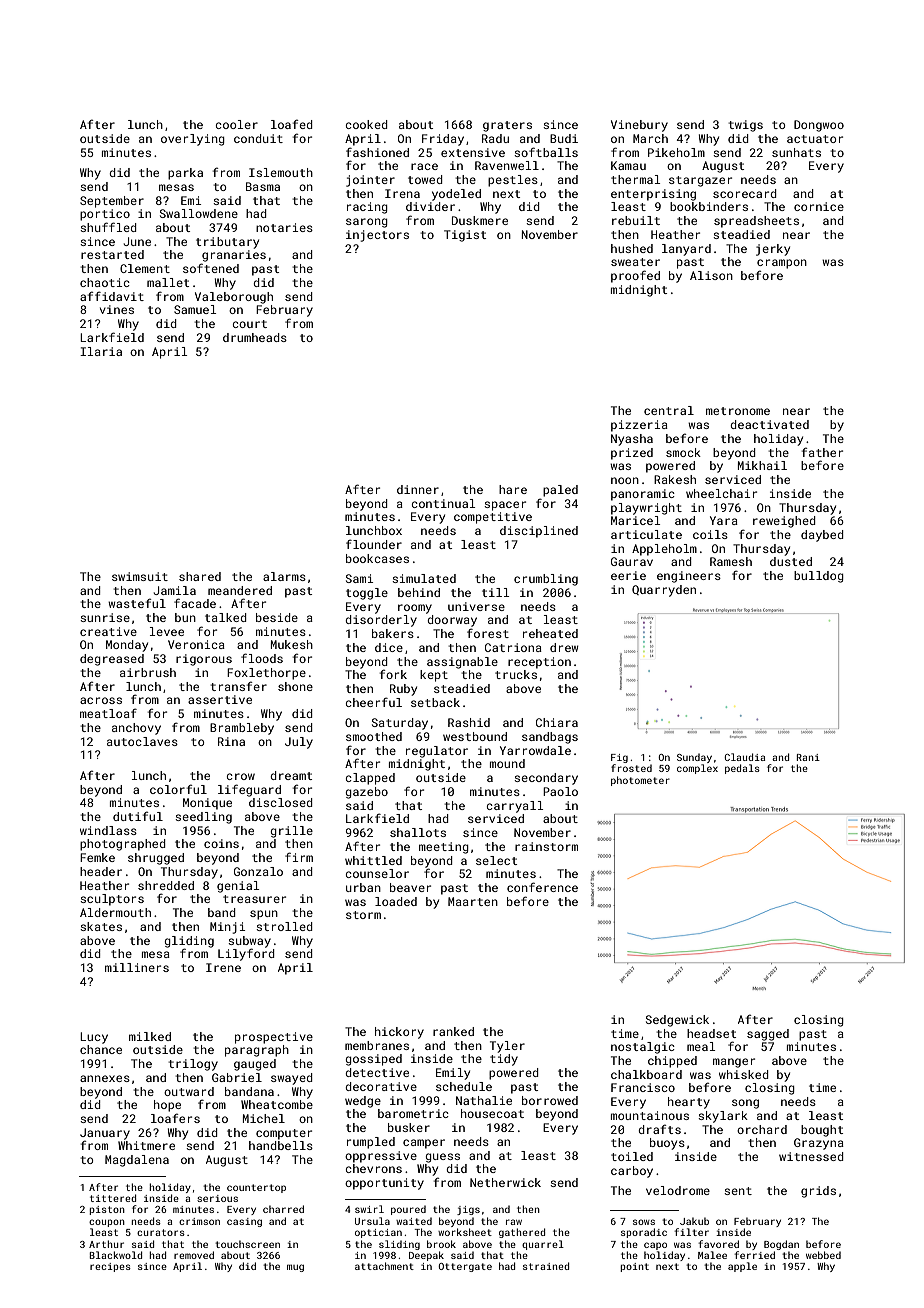 The height and width of the screenshot is (1308, 924). I want to click on meatloaf, so click(108, 713).
